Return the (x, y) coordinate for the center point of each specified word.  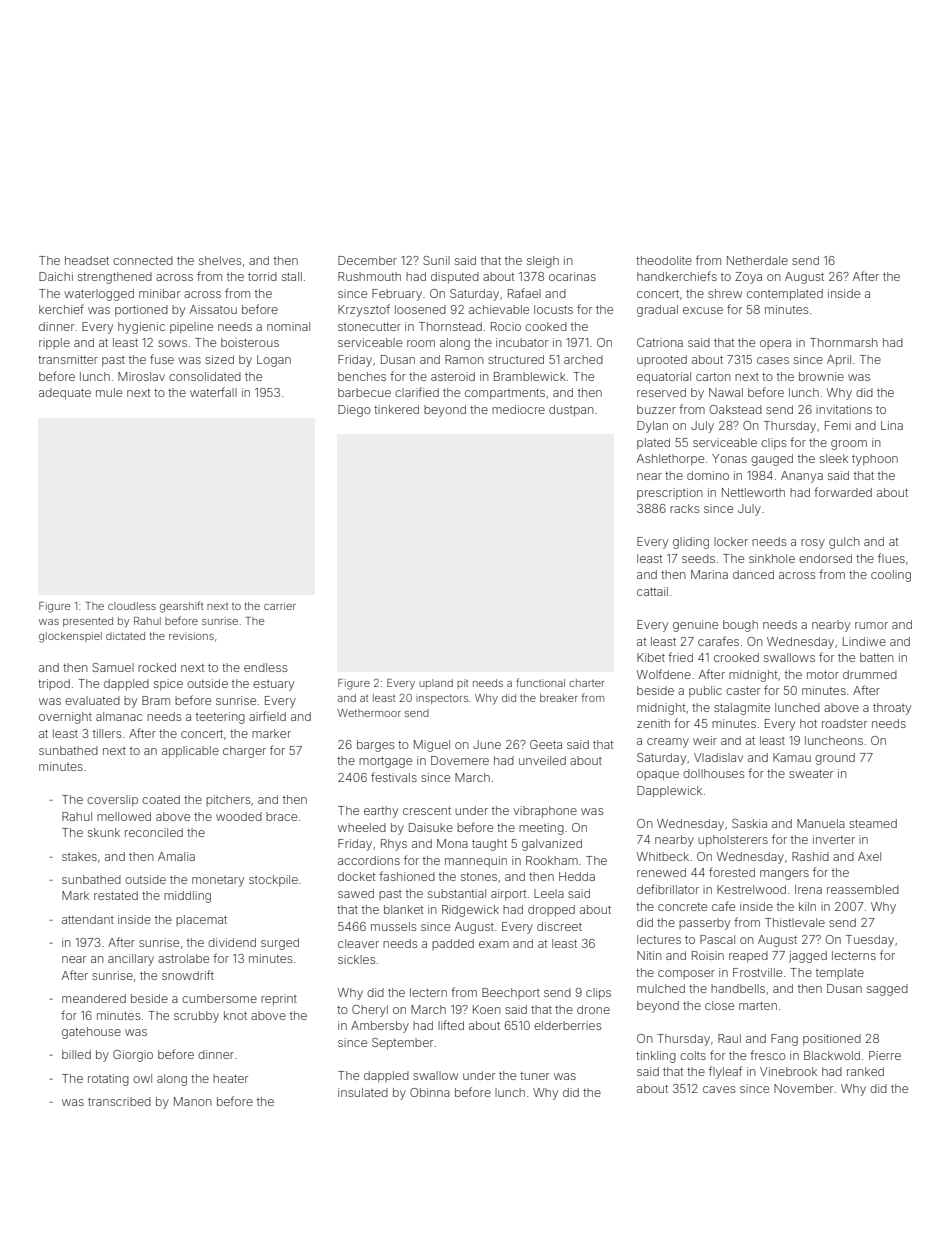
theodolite (664, 260)
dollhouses (713, 773)
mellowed (124, 816)
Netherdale (757, 260)
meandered (94, 998)
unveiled (542, 760)
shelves (220, 260)
